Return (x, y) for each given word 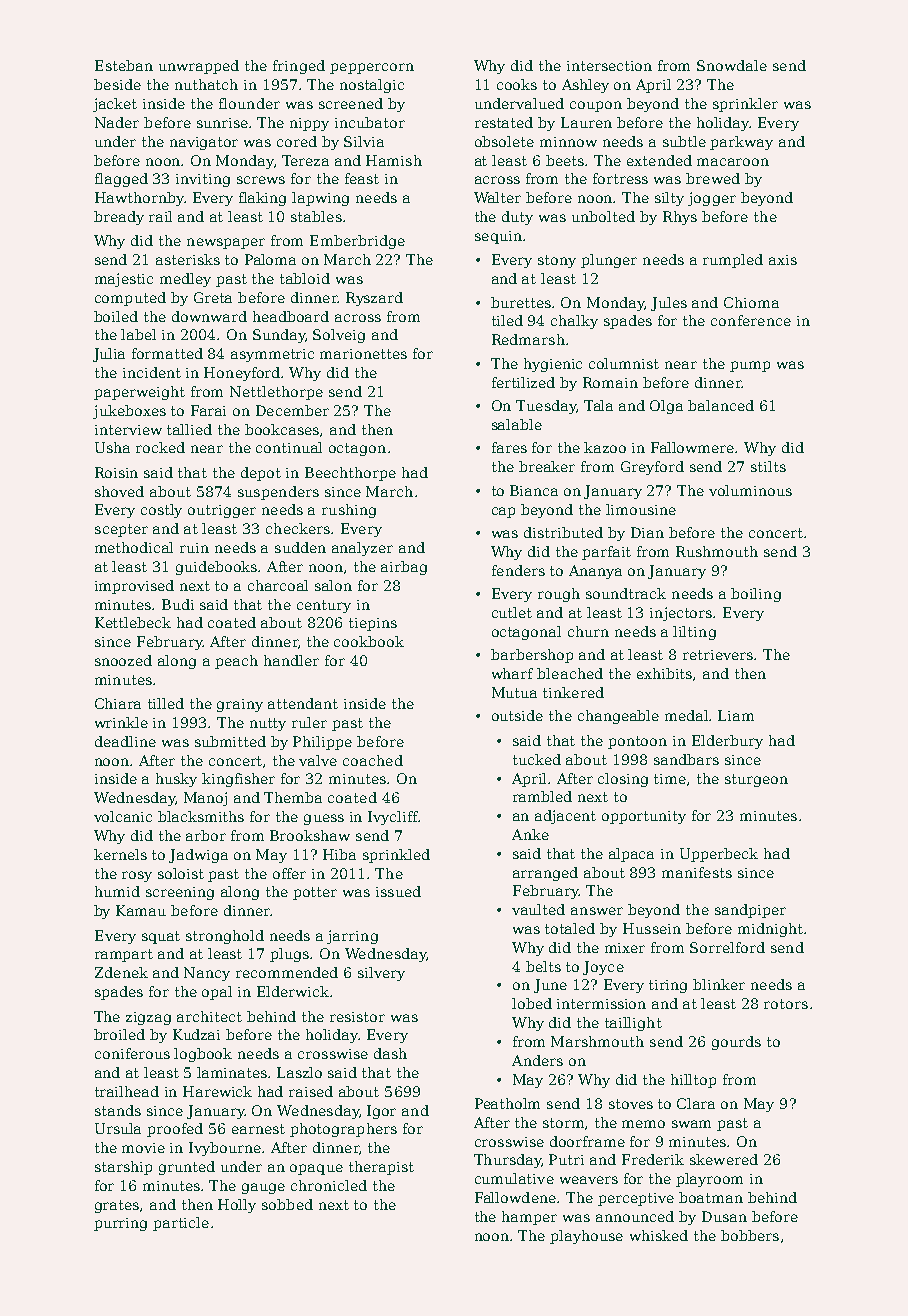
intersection (609, 66)
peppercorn (372, 68)
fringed (299, 67)
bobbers (750, 1235)
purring (120, 1224)
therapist (381, 1168)
